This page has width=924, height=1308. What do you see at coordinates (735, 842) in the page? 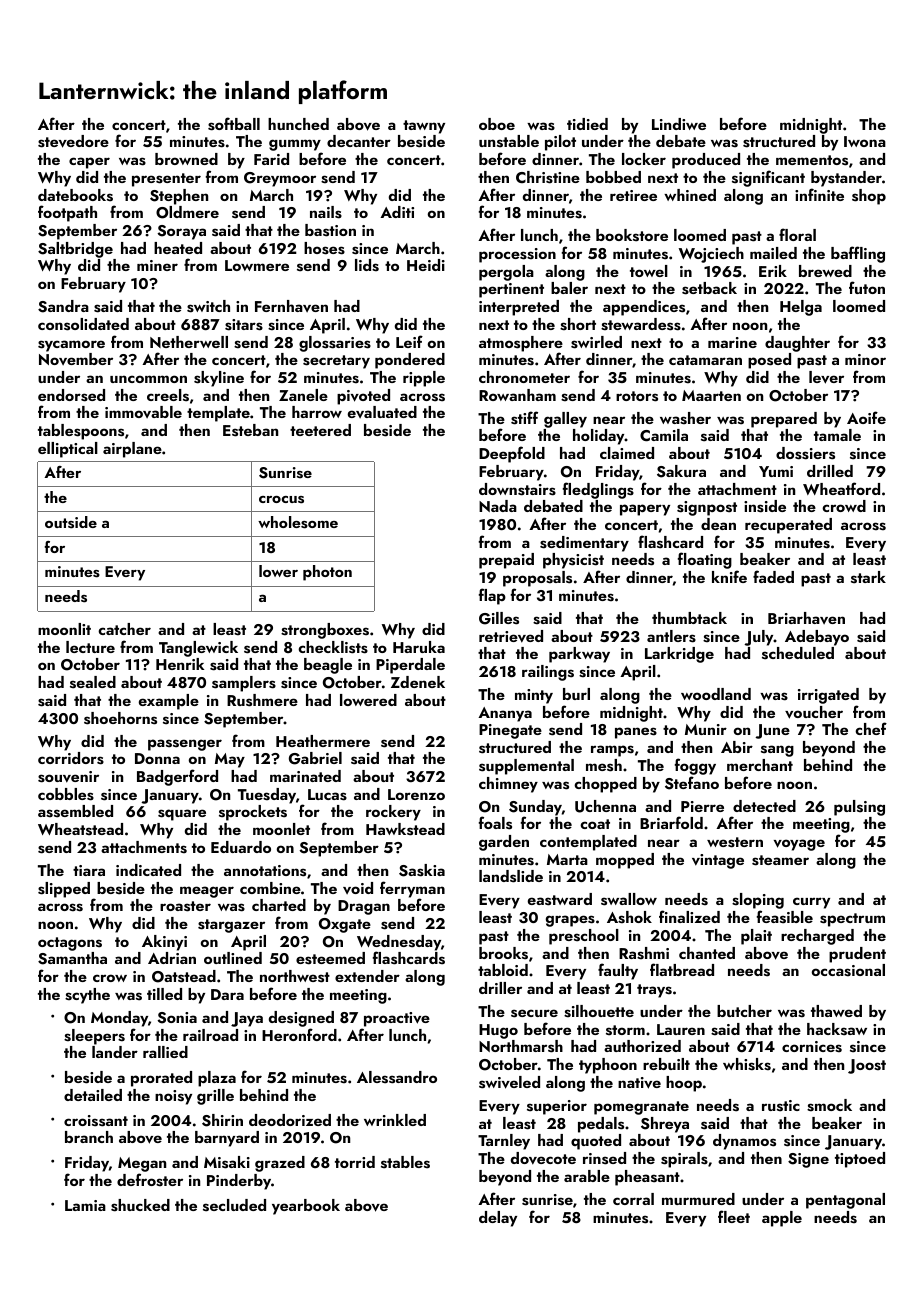
I see `western` at bounding box center [735, 842].
